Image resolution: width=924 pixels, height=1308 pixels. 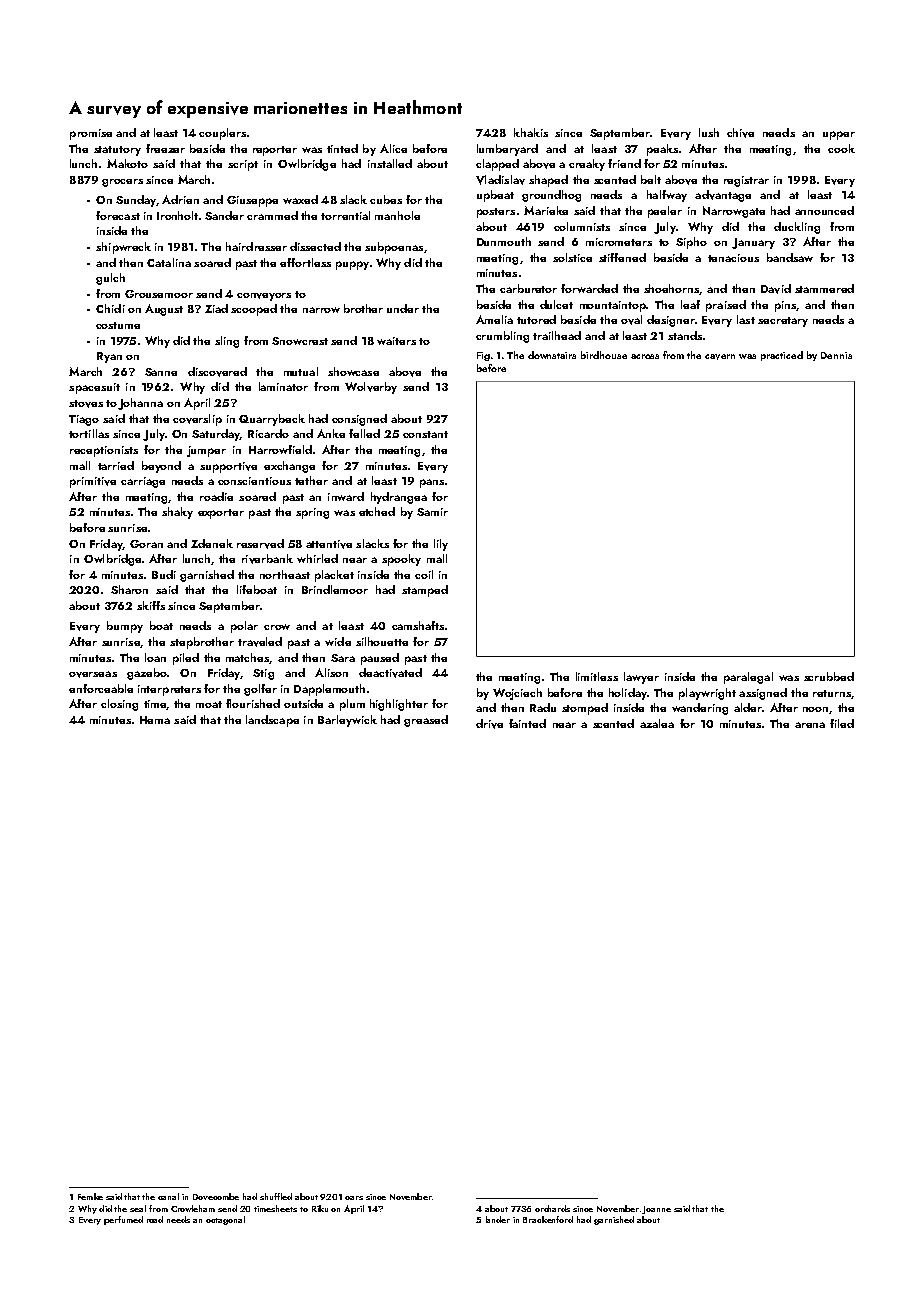 What do you see at coordinates (662, 150) in the page?
I see `peaks` at bounding box center [662, 150].
